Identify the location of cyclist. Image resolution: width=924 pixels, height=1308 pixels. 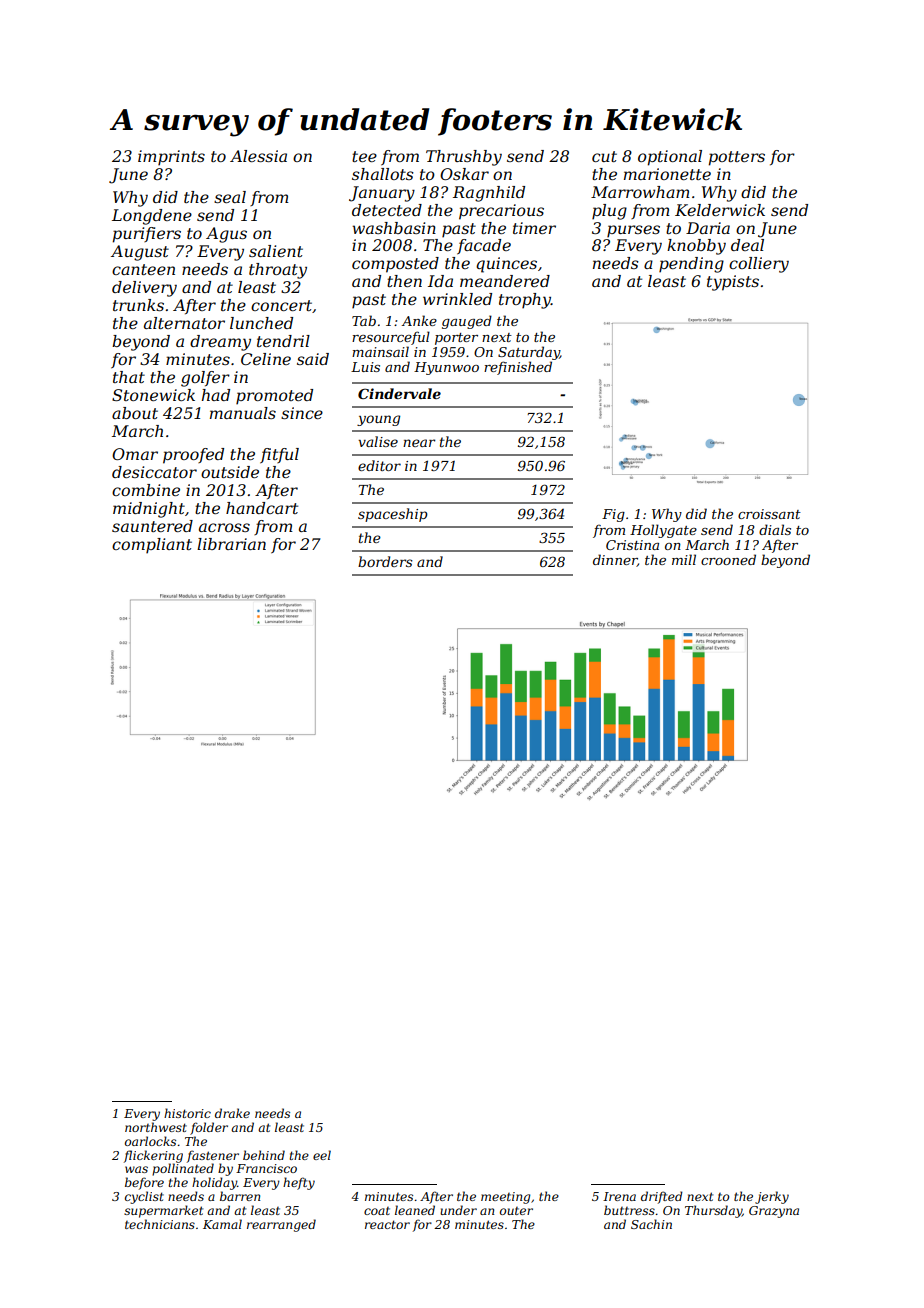
(144, 1197).
